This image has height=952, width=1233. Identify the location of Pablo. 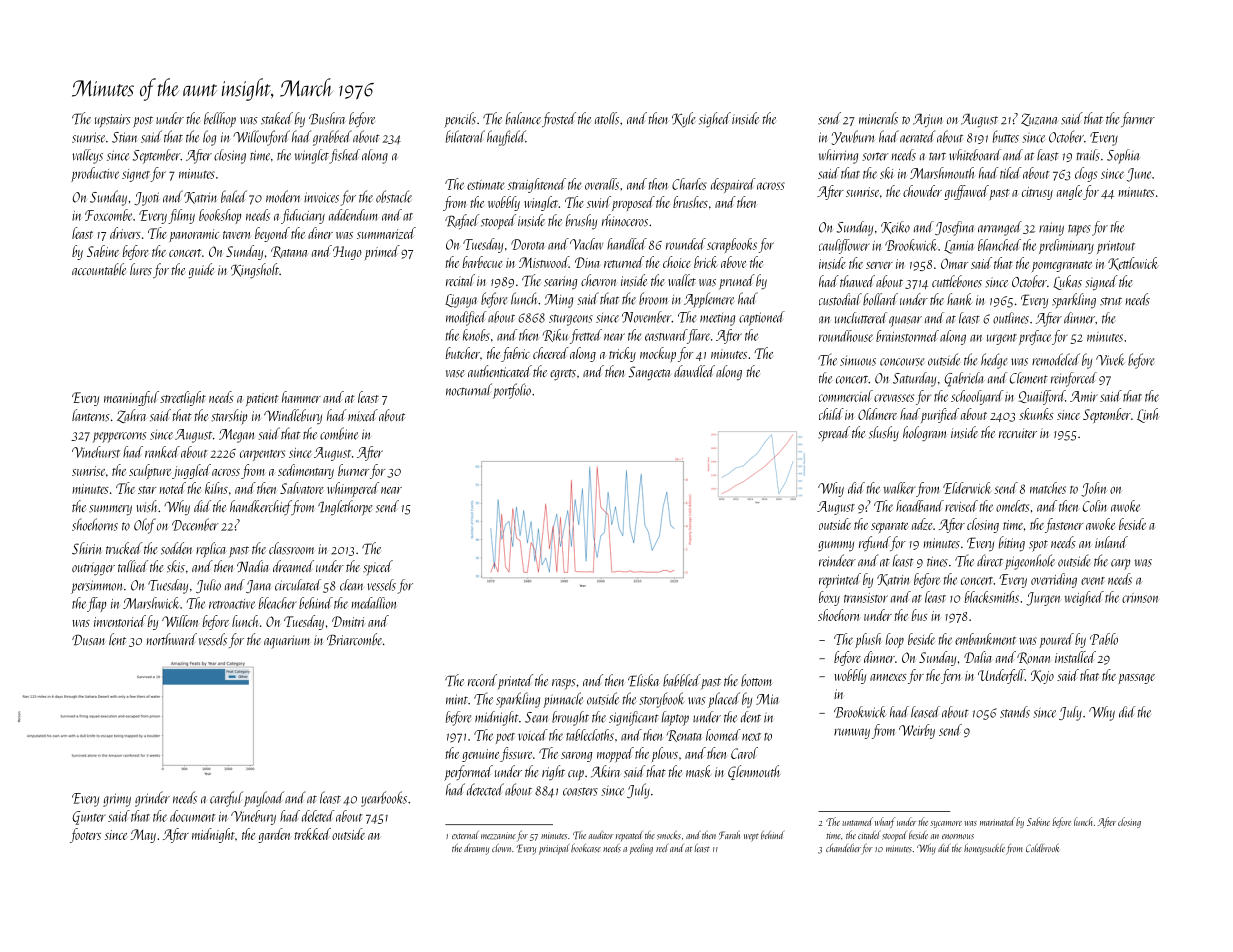
(1104, 639).
